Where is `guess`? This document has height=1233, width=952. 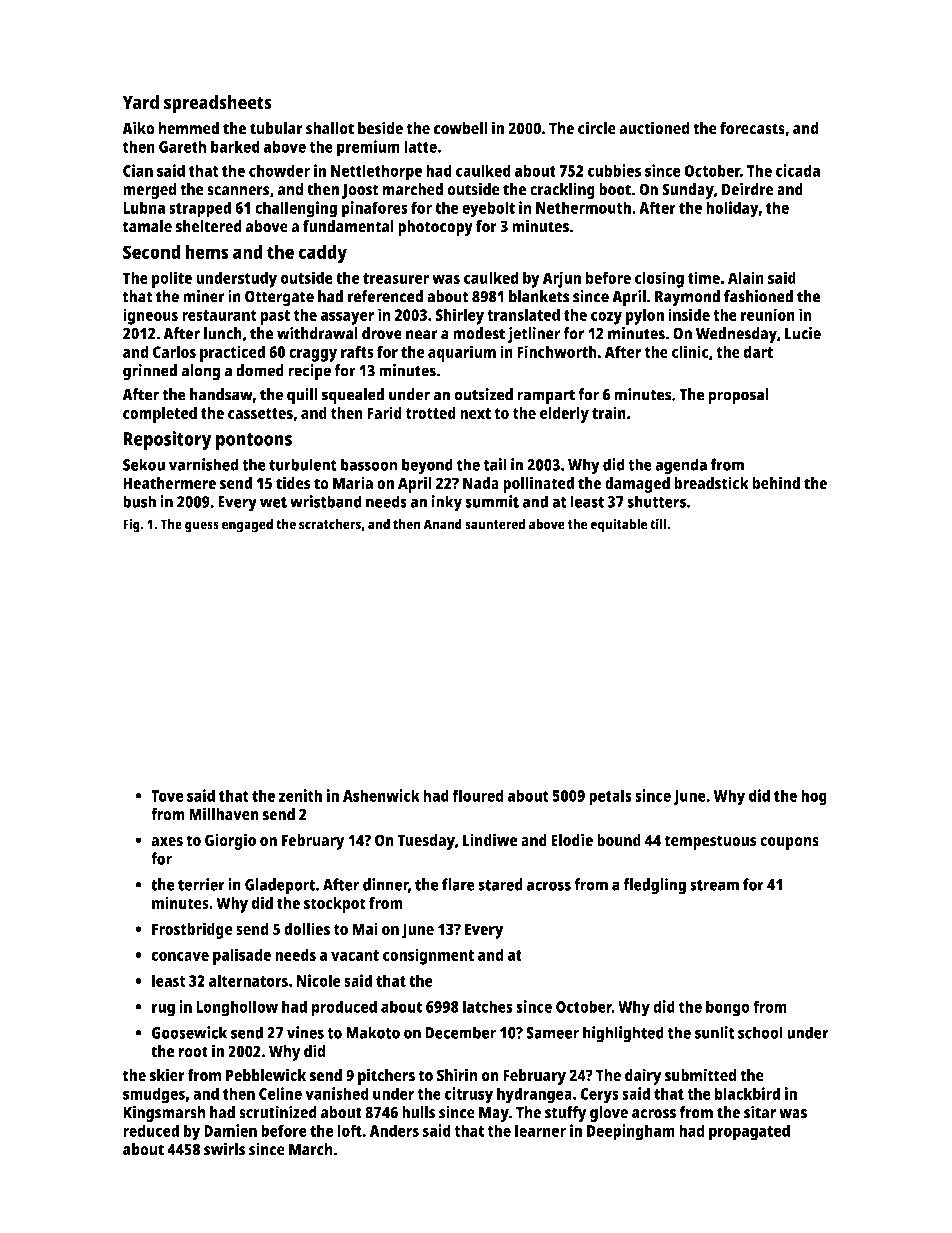 guess is located at coordinates (202, 527).
